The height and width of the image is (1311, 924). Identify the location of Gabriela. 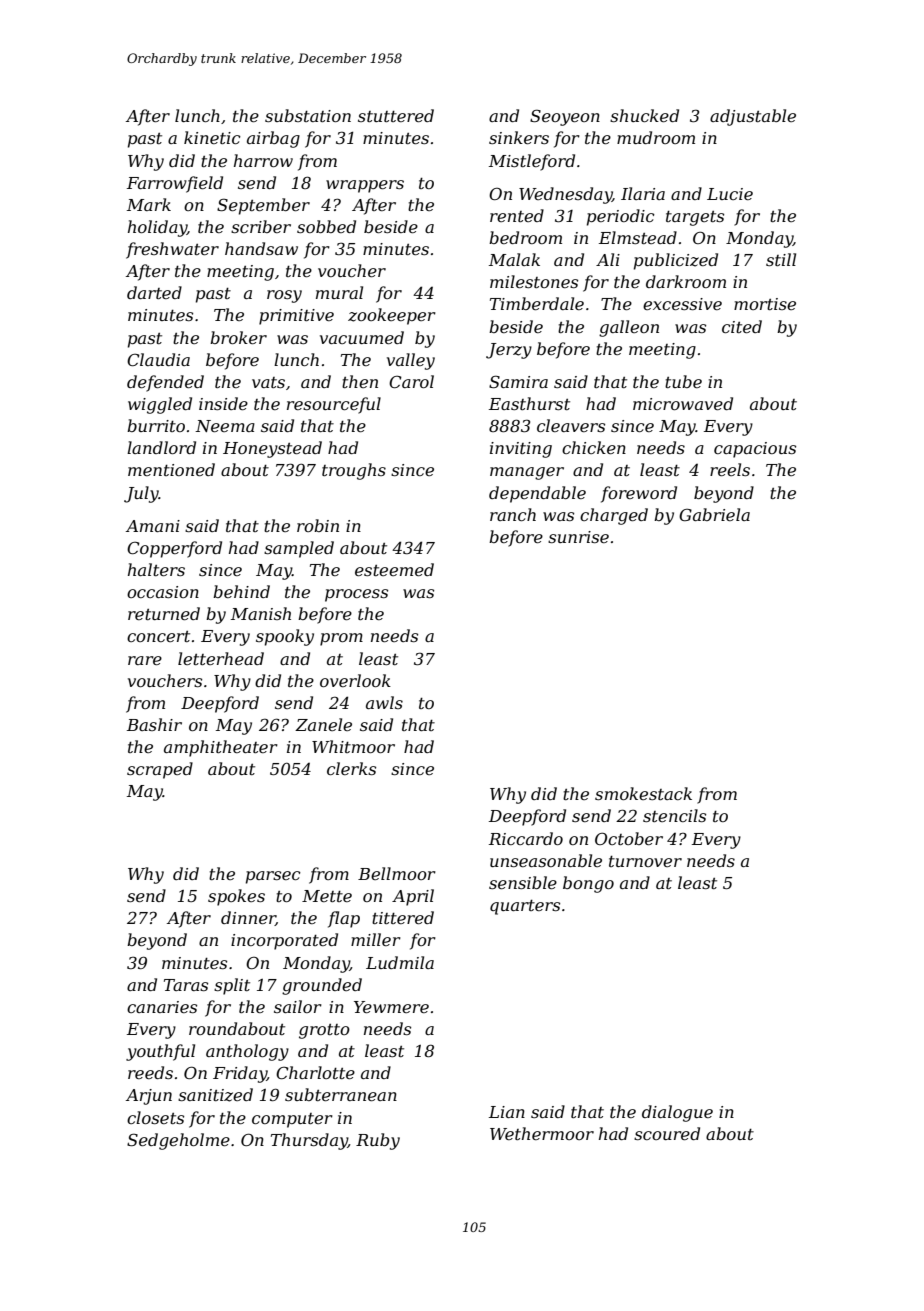
(714, 514).
